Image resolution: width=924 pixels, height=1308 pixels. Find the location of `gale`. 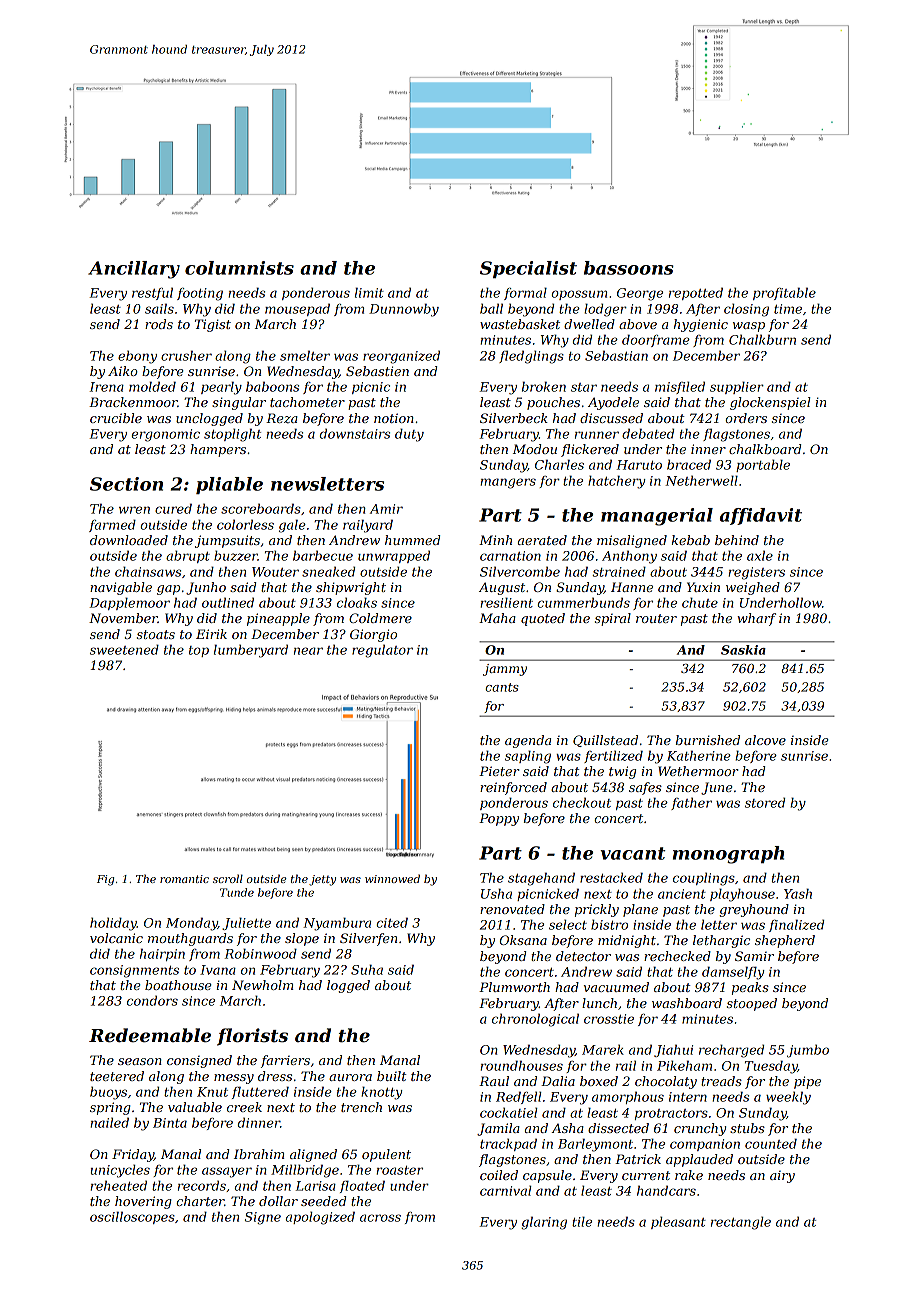

gale is located at coordinates (292, 526).
